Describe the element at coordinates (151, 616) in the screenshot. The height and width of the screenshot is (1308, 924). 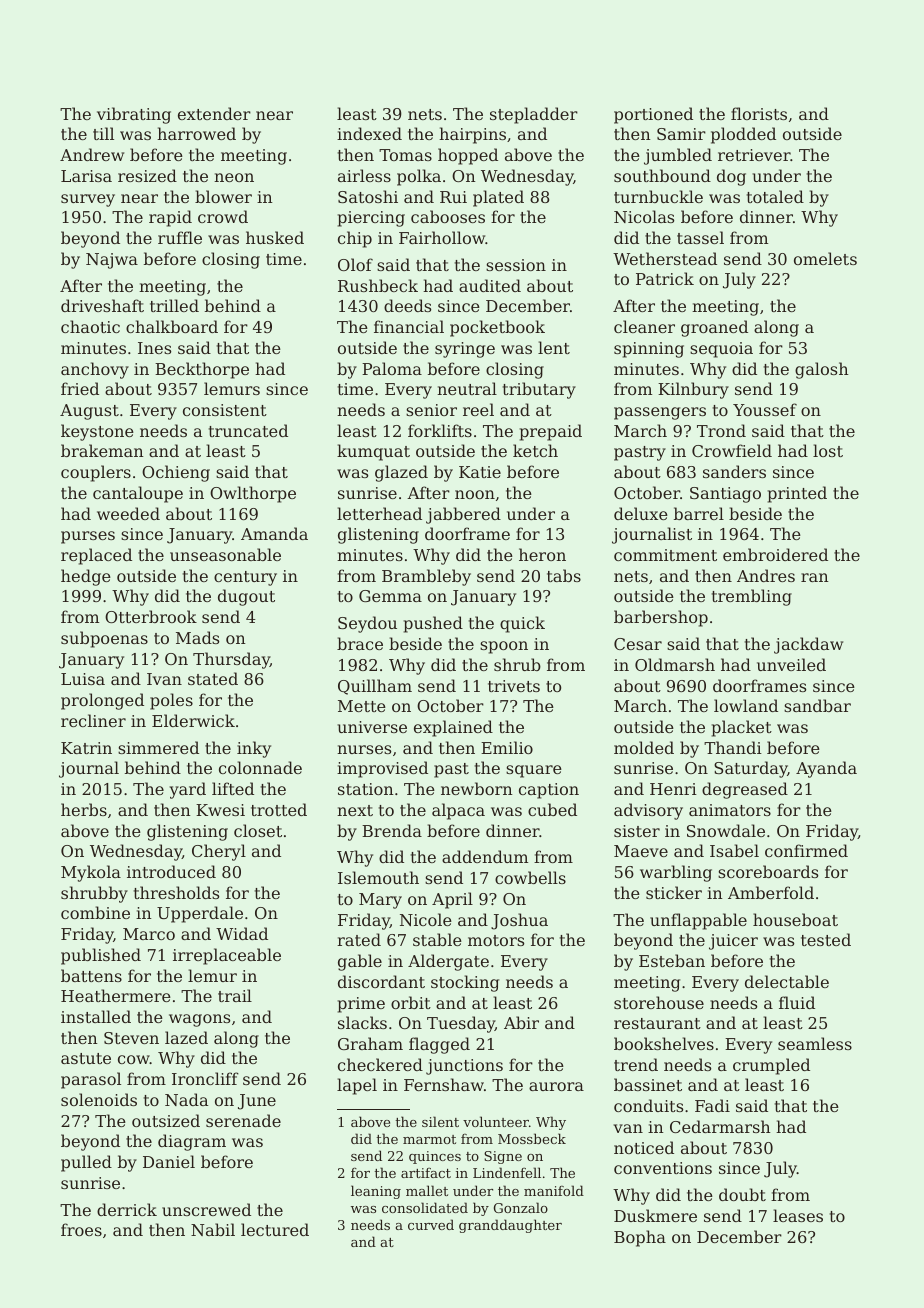
I see `Otterbrook` at that location.
